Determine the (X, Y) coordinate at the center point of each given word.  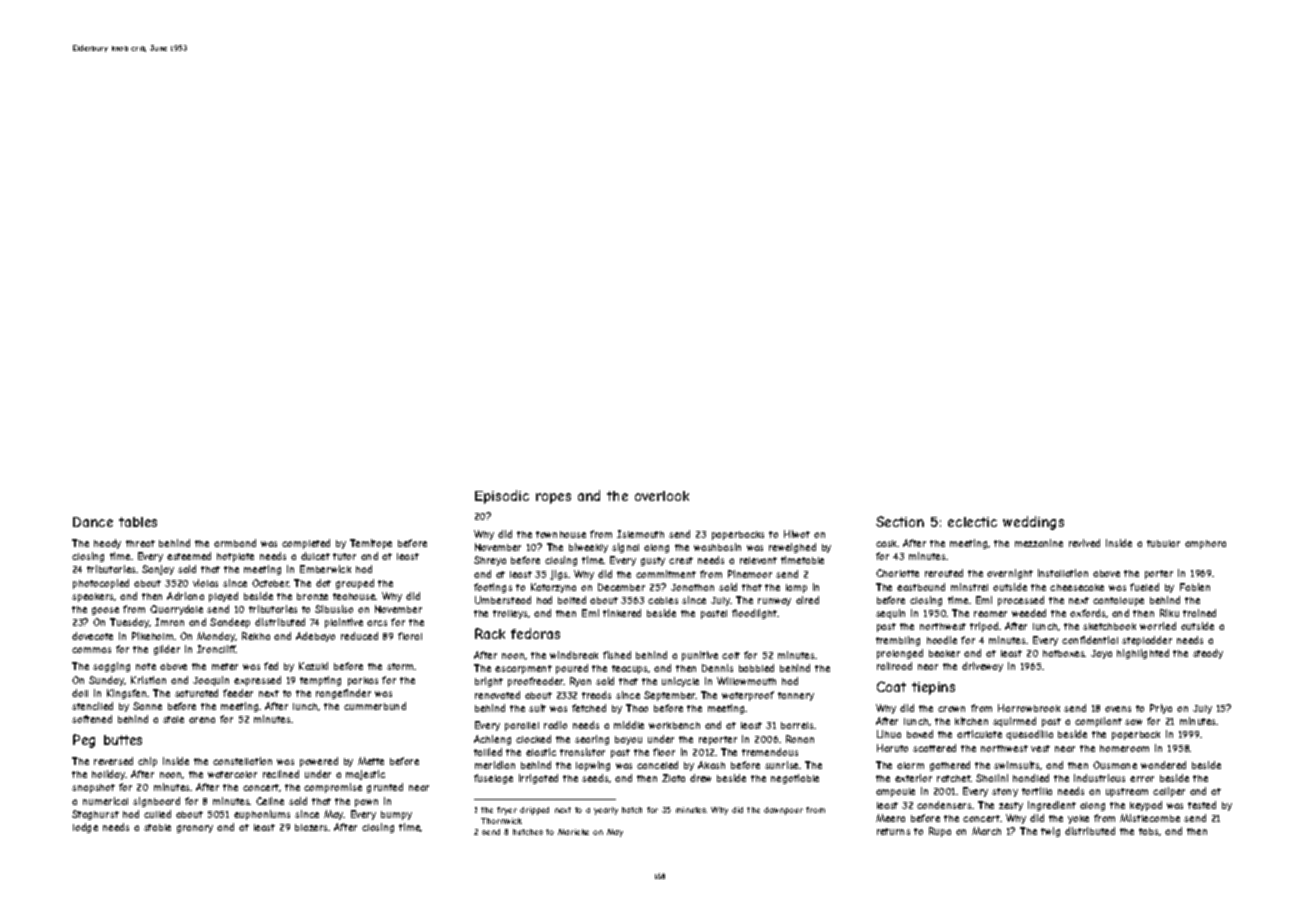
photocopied (101, 584)
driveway (982, 667)
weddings (1033, 523)
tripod (984, 627)
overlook (662, 496)
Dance (93, 522)
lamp (796, 588)
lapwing (593, 766)
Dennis (717, 668)
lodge (85, 828)
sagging (111, 667)
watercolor (232, 774)
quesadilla (1029, 735)
